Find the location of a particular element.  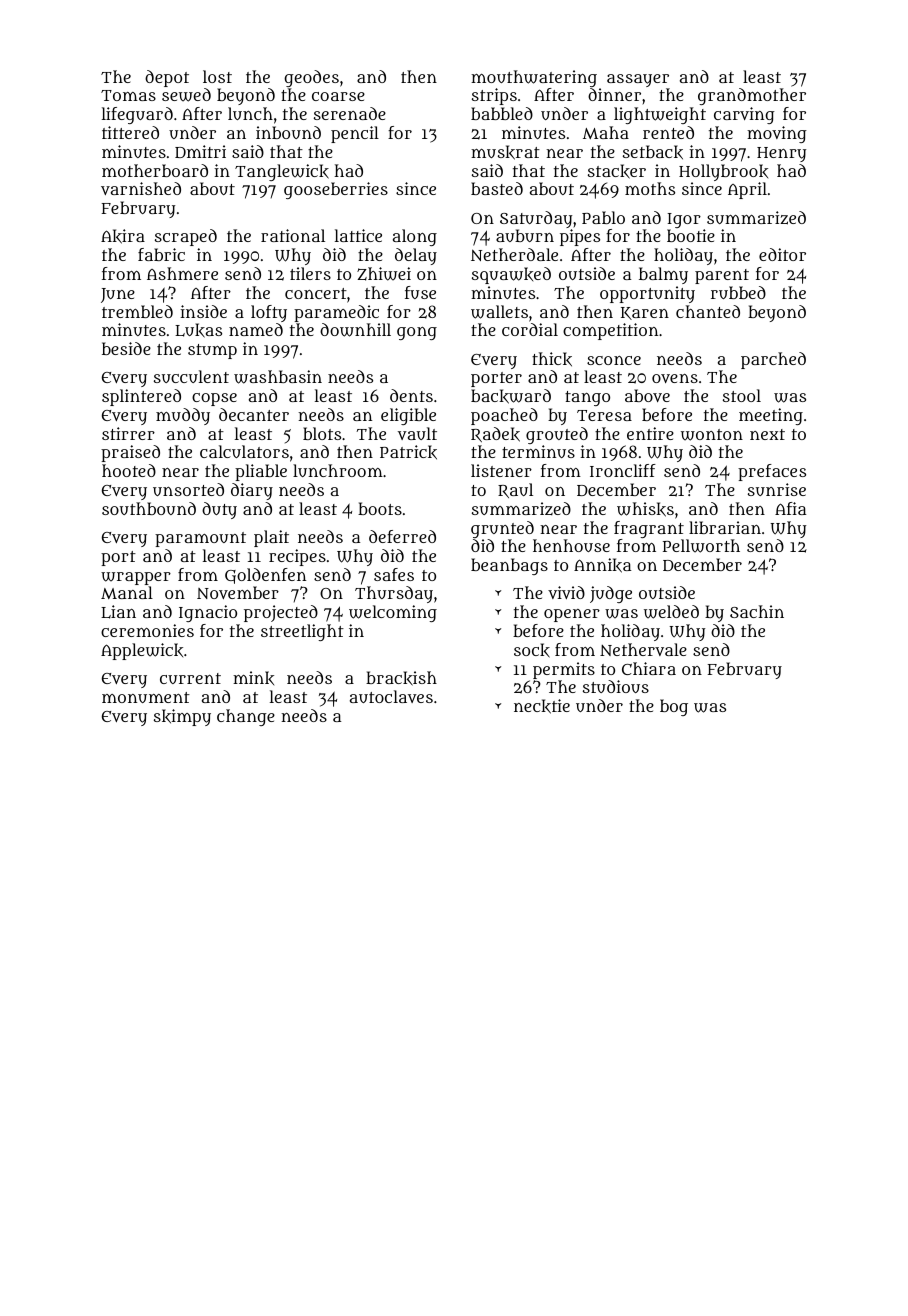

mouthwatering is located at coordinates (534, 78).
